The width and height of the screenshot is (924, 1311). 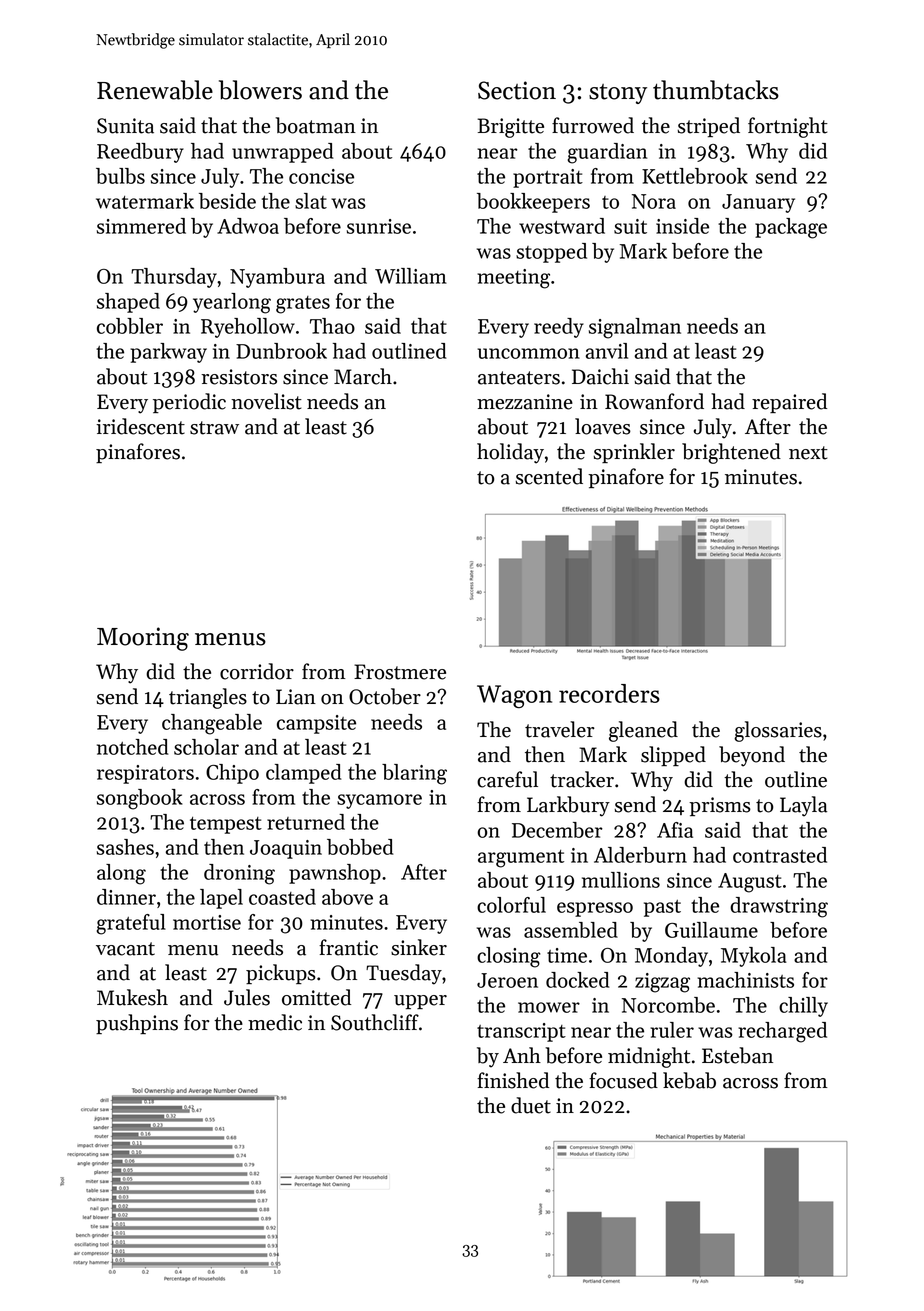 What do you see at coordinates (731, 453) in the screenshot?
I see `brightened` at bounding box center [731, 453].
